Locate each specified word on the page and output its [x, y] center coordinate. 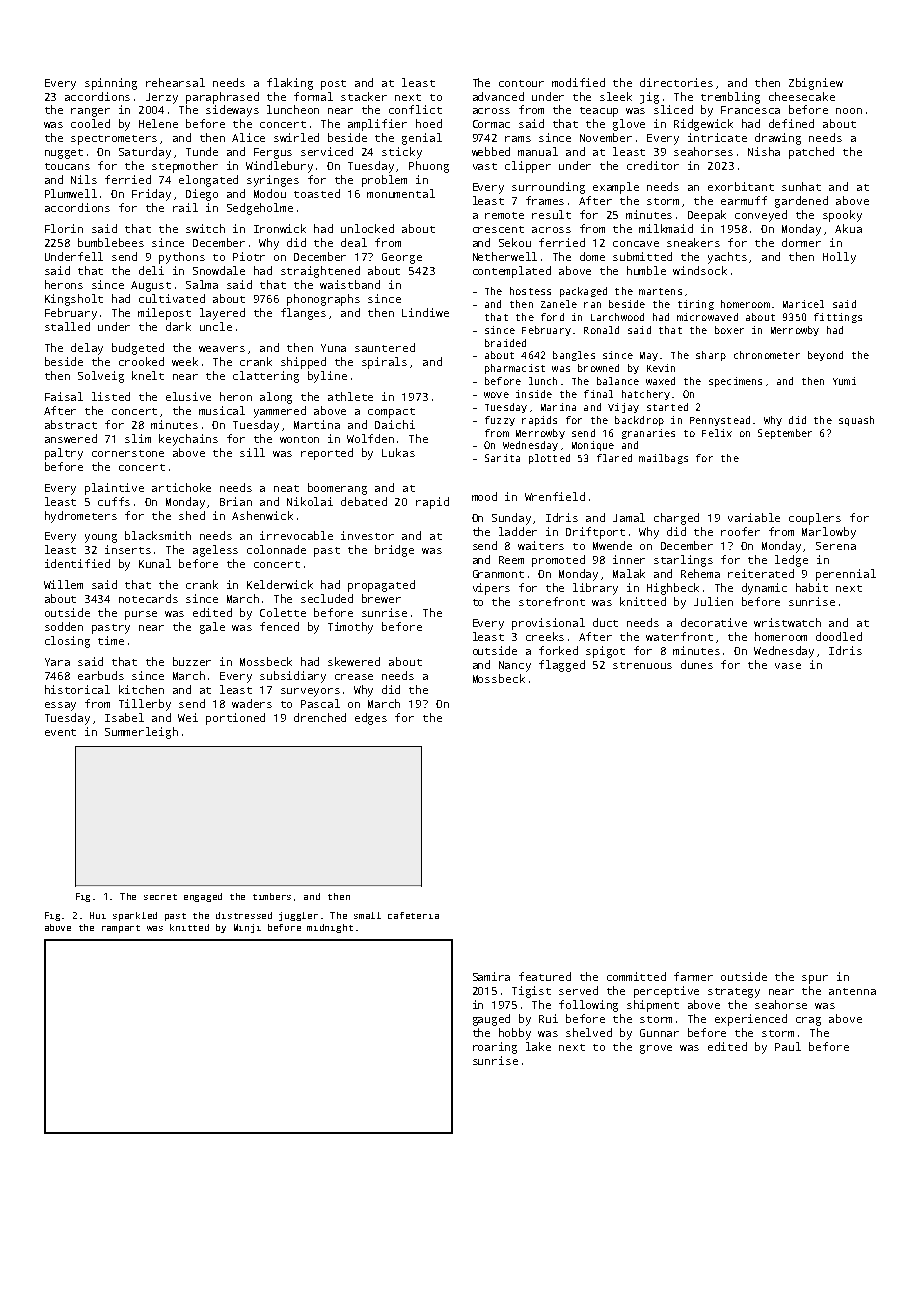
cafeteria [413, 915]
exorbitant [741, 186]
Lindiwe [425, 312]
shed [192, 515]
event [60, 732]
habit [812, 587]
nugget [64, 154]
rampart [121, 929]
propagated [381, 586]
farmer [693, 976]
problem [384, 181]
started [667, 407]
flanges [303, 314]
